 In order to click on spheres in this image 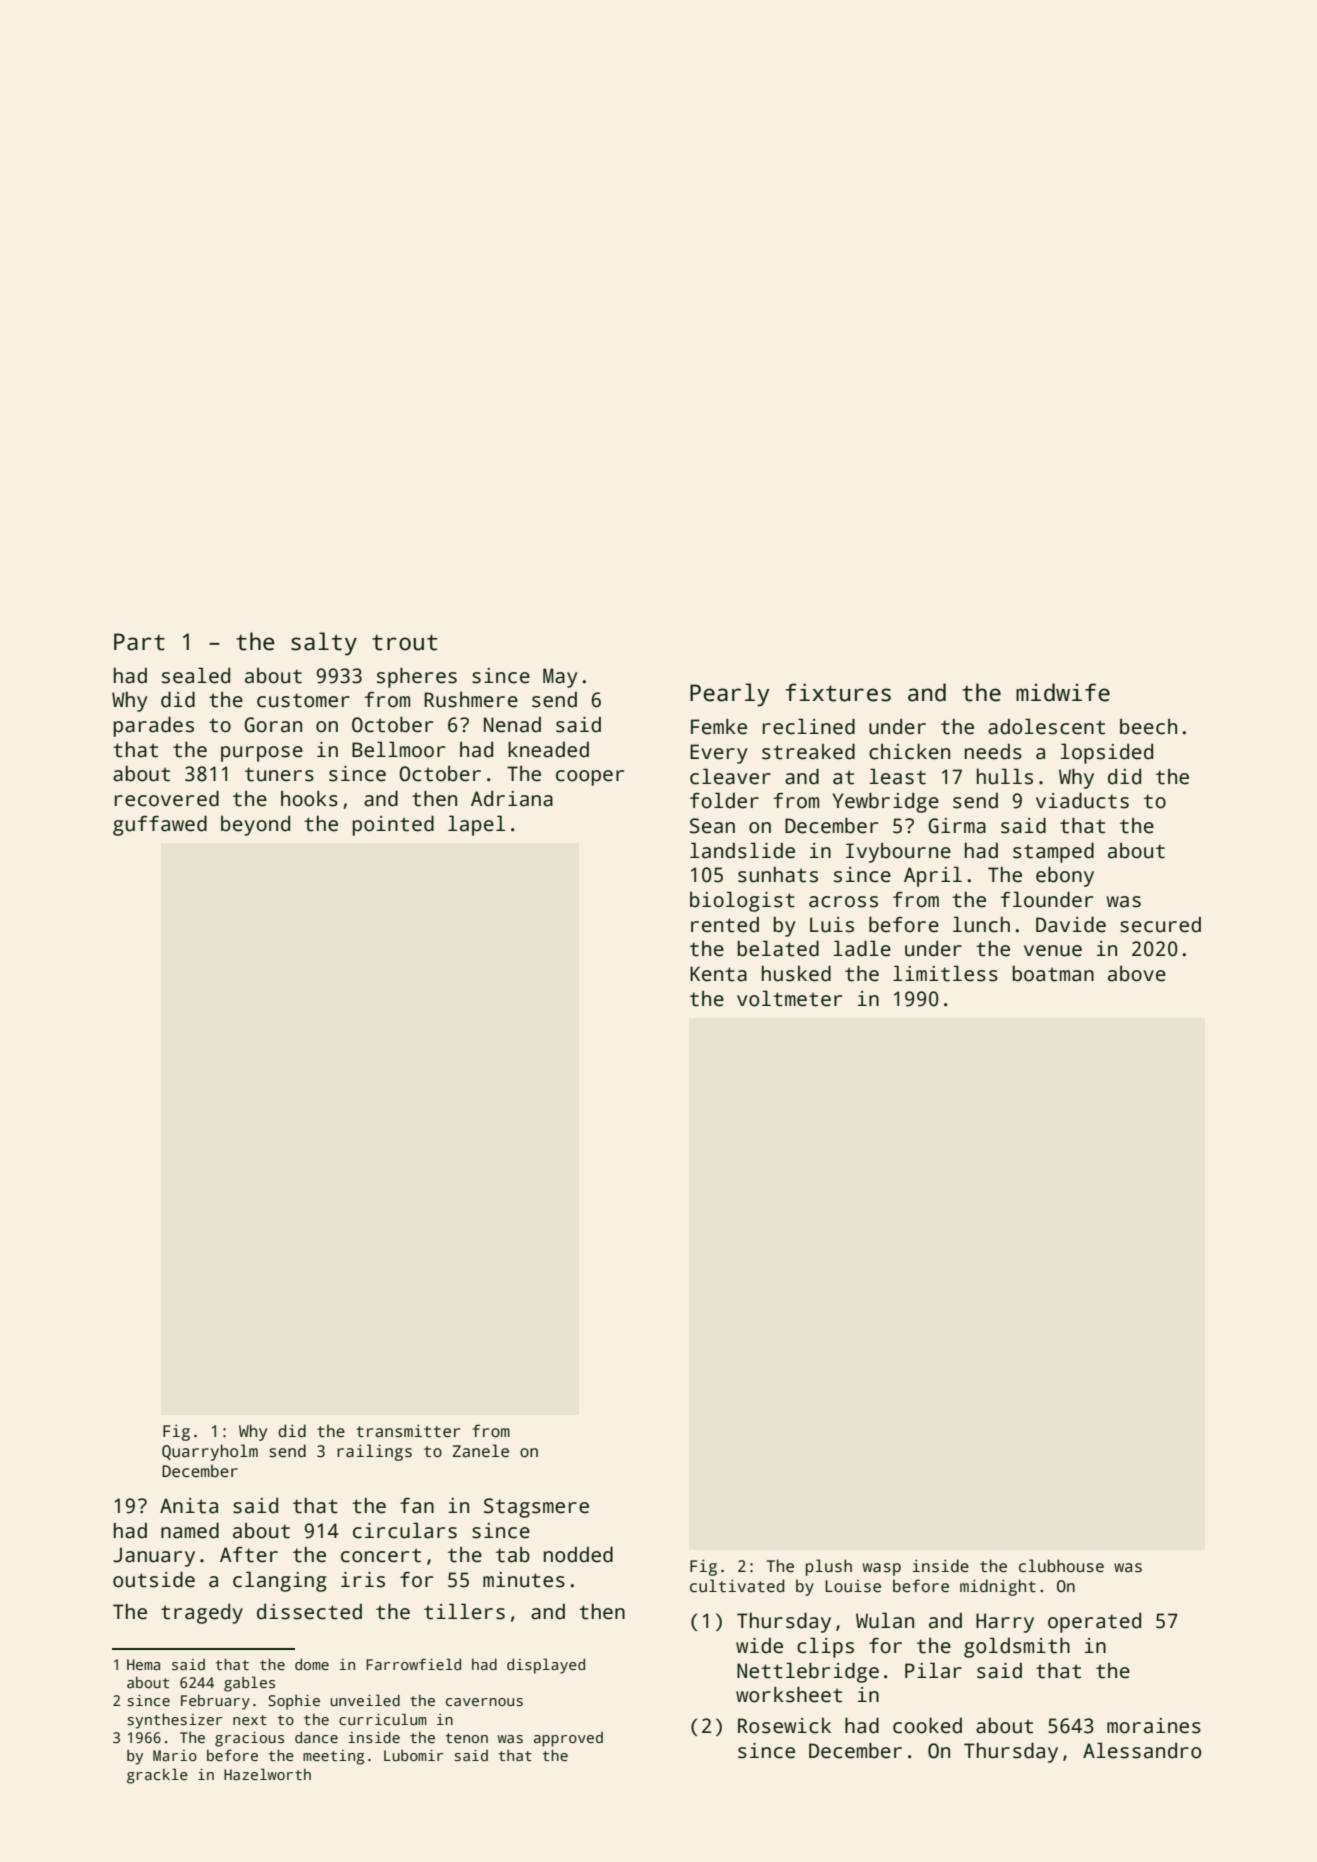, I will do `click(417, 677)`.
